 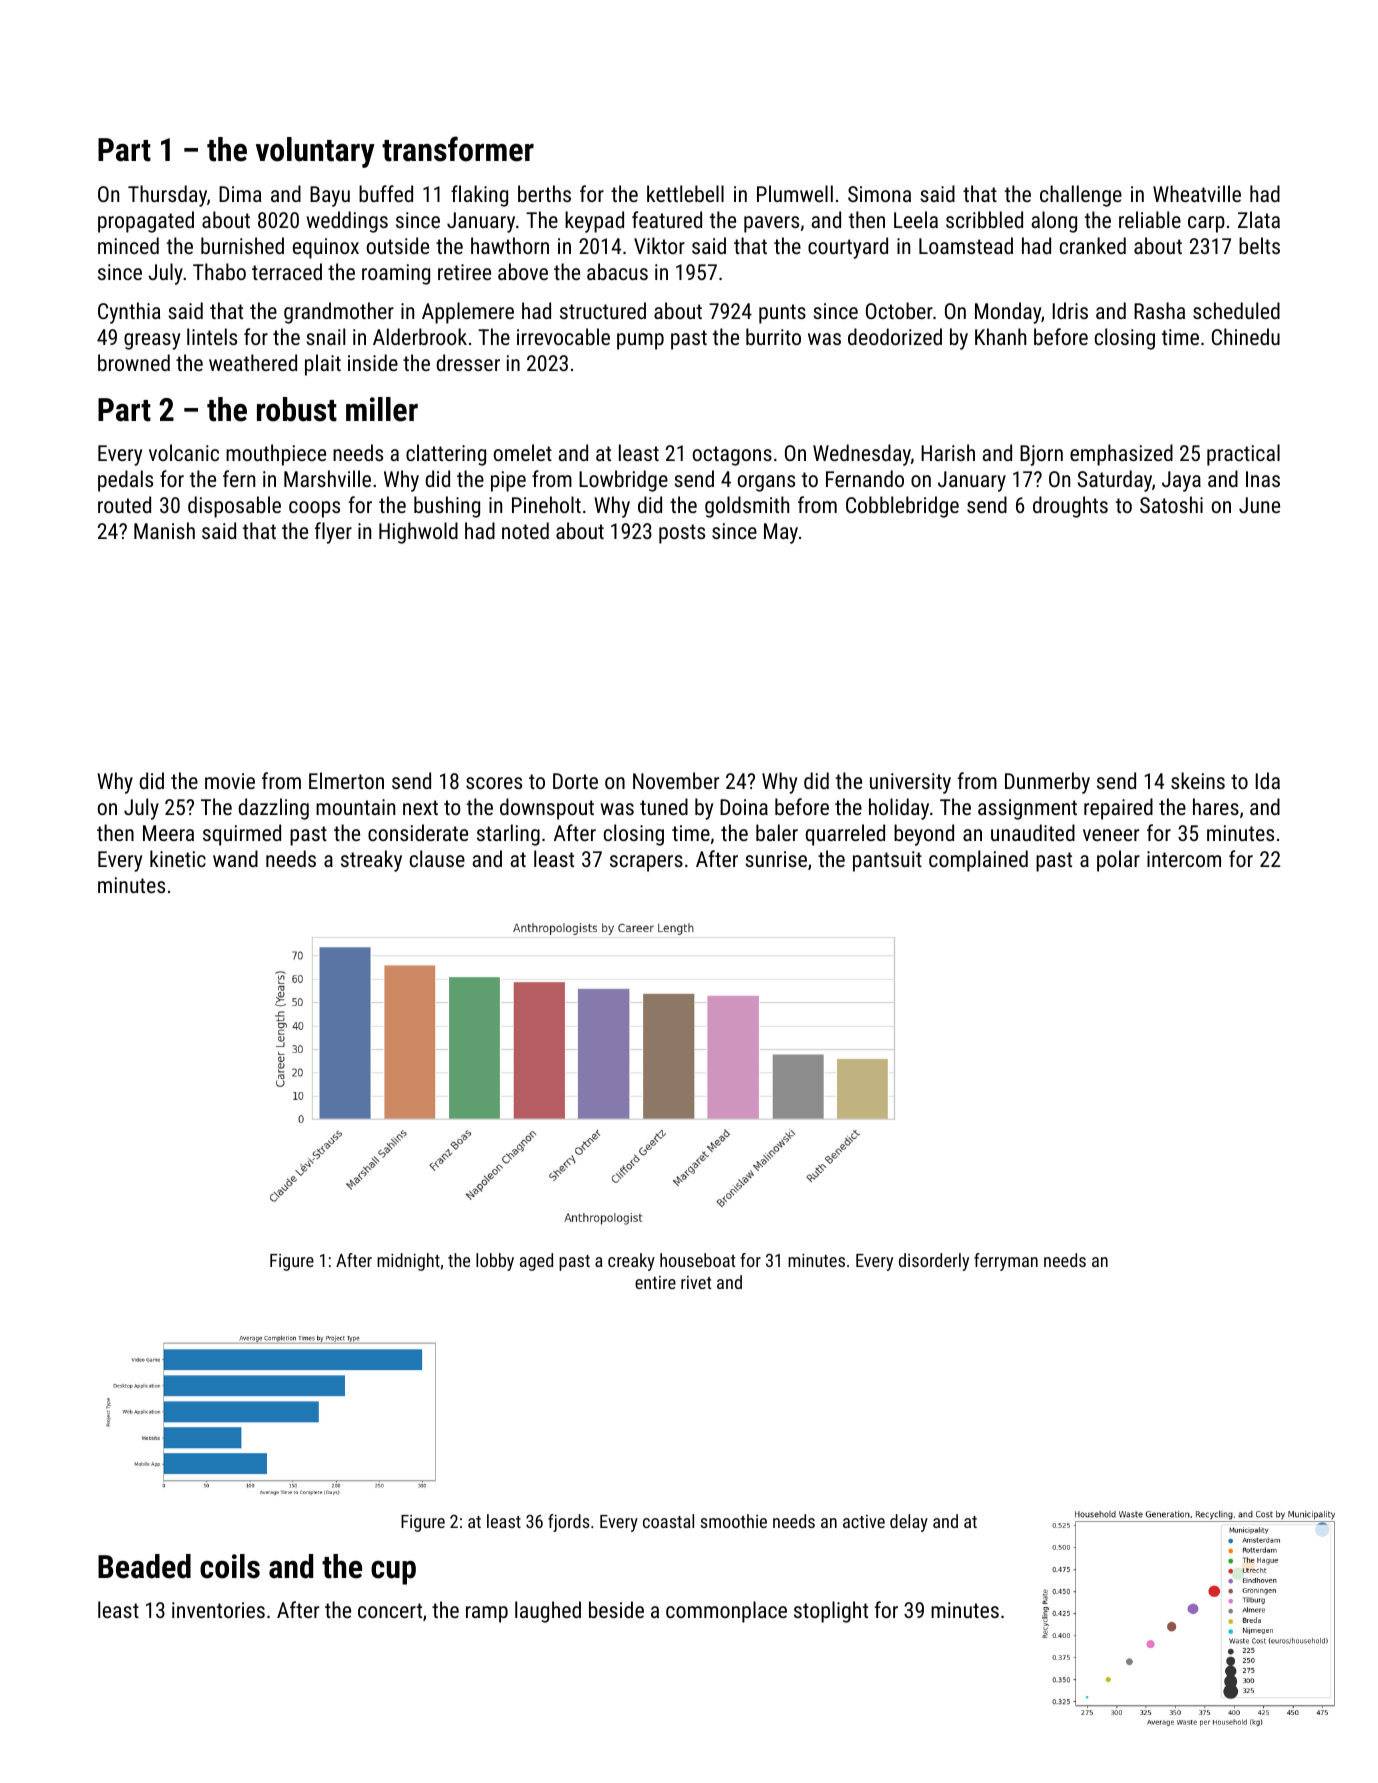 I want to click on tuned, so click(x=664, y=806).
